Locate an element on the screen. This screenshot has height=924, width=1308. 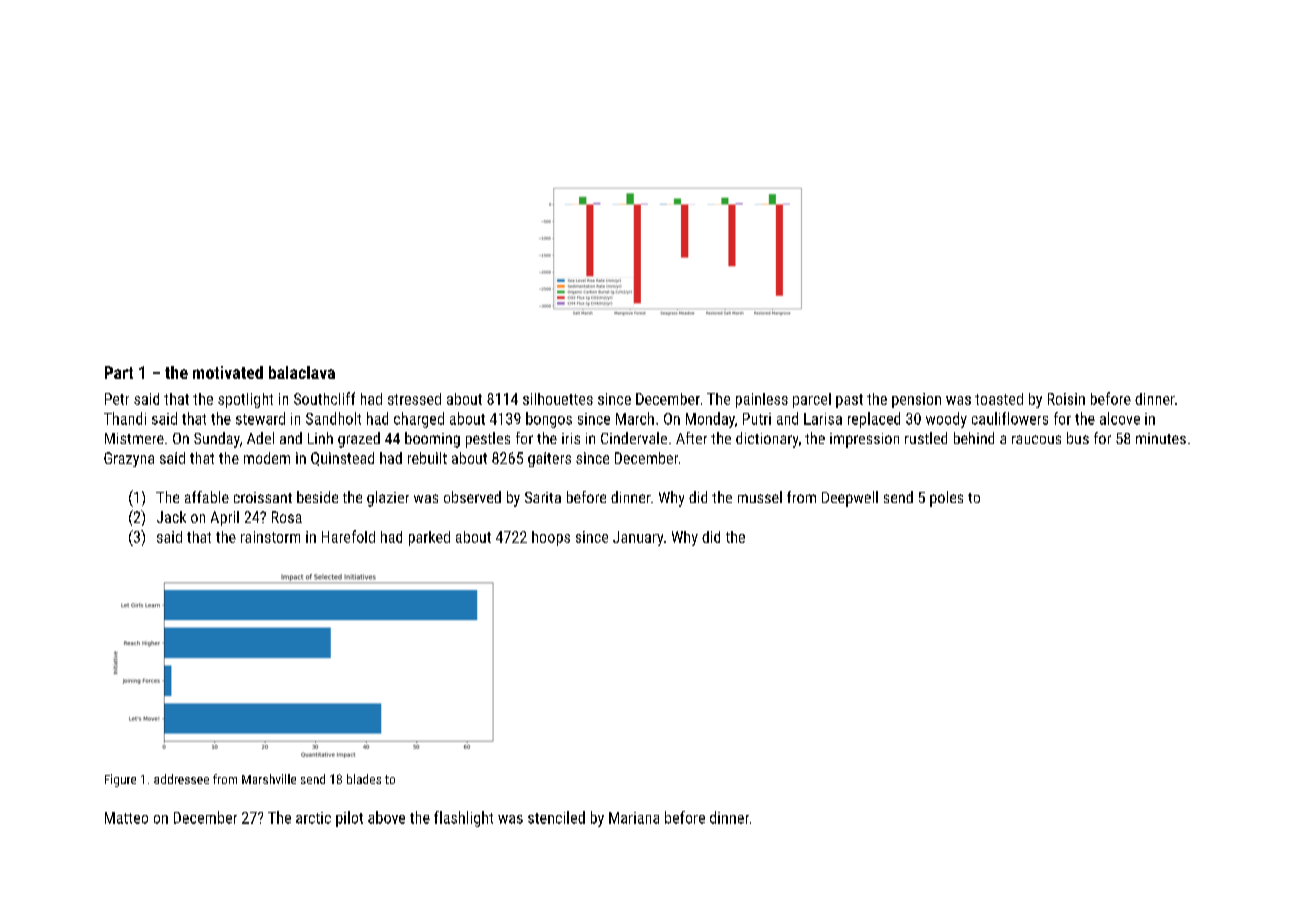
silhouettes is located at coordinates (558, 399).
